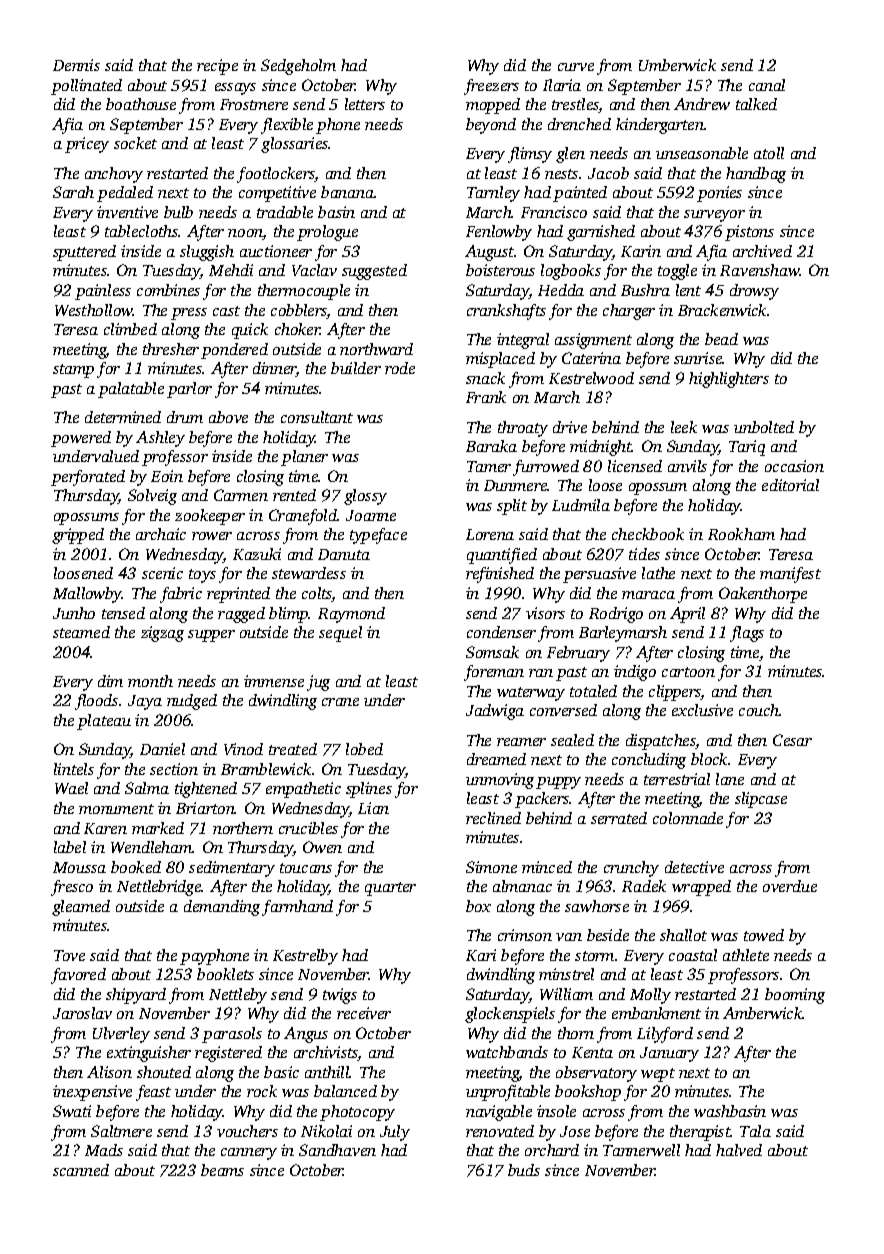  Describe the element at coordinates (493, 818) in the page. I see `reclined` at that location.
